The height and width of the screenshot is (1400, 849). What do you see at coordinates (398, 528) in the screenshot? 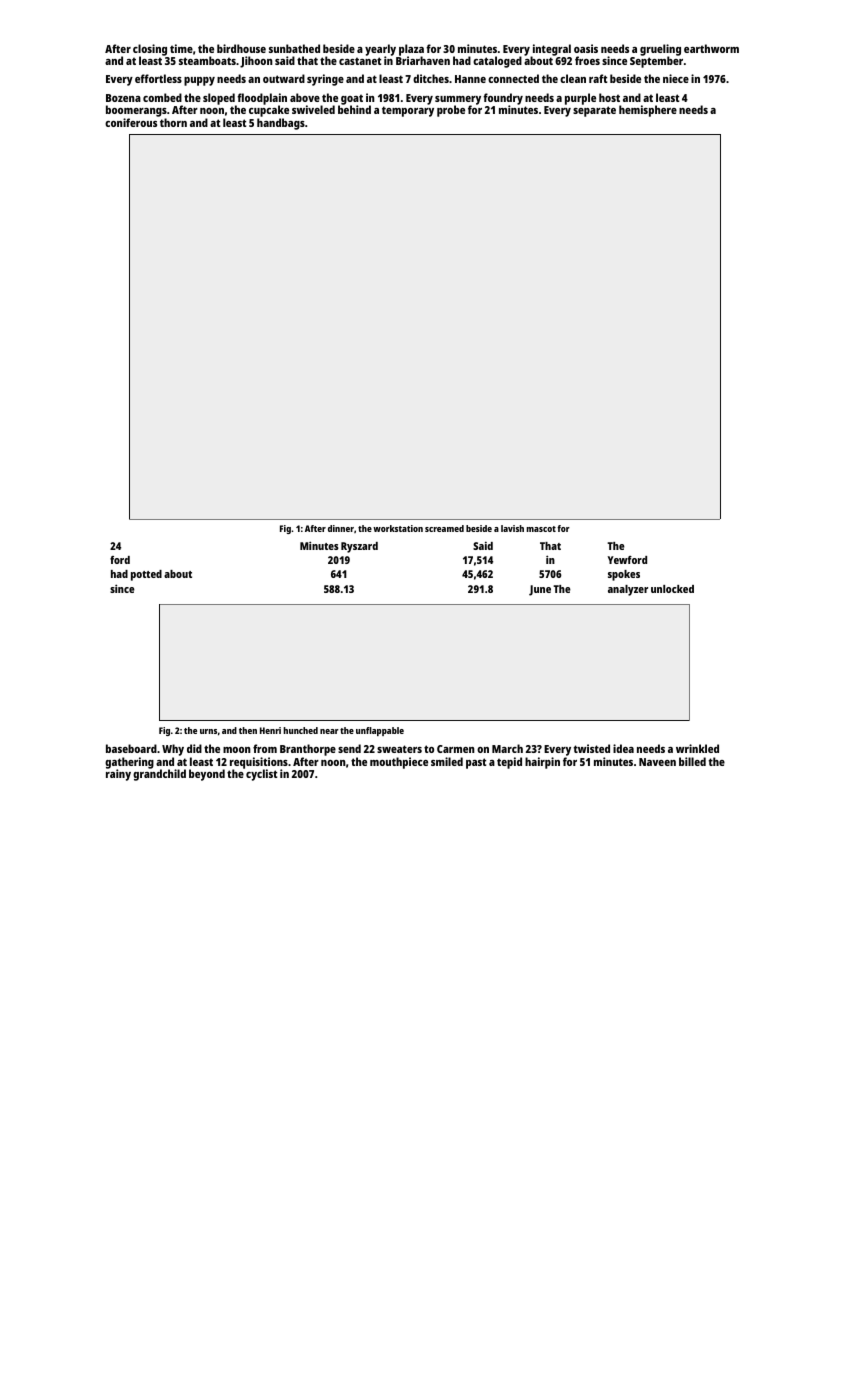
I see `workstation` at bounding box center [398, 528].
